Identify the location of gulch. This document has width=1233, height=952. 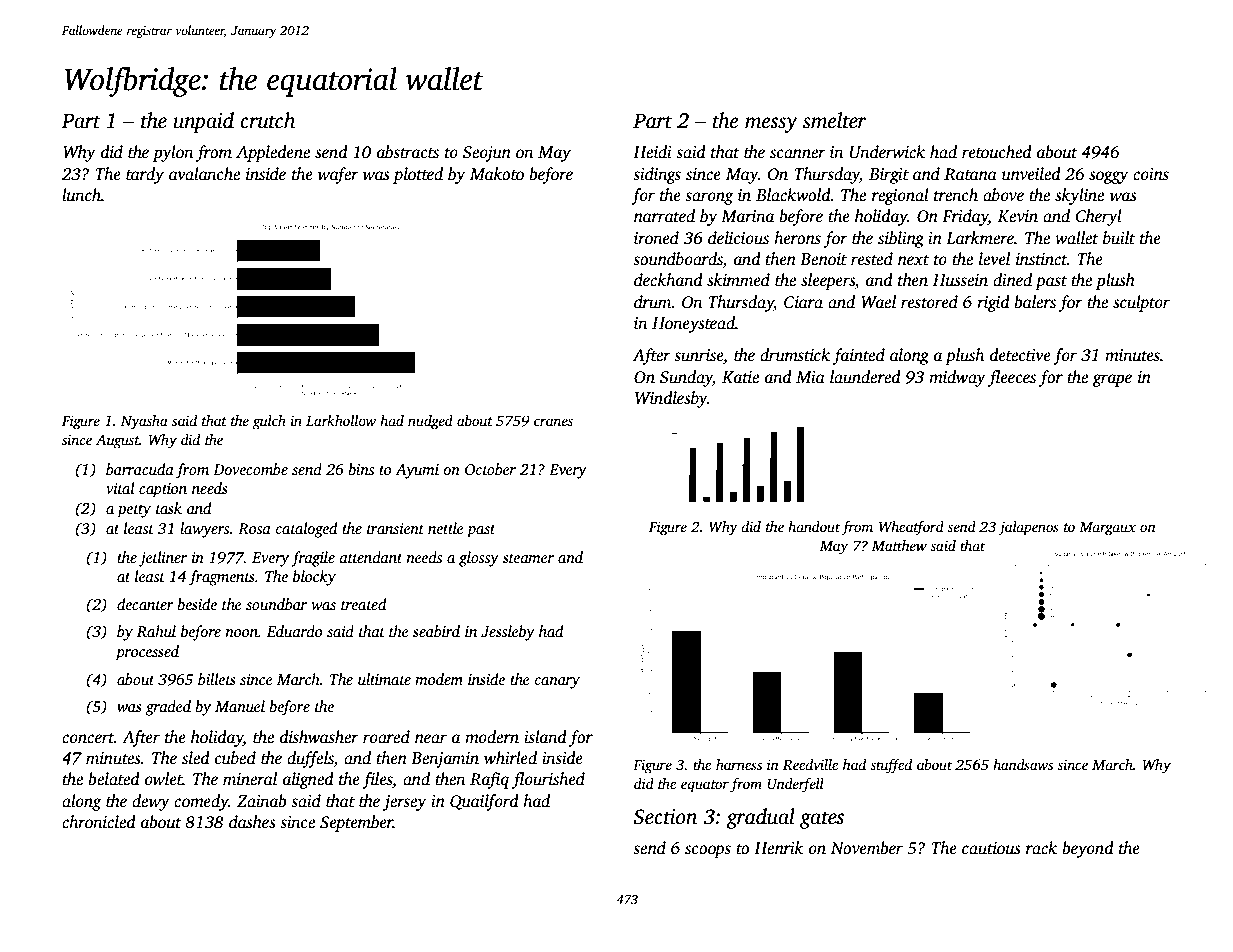
(269, 422).
